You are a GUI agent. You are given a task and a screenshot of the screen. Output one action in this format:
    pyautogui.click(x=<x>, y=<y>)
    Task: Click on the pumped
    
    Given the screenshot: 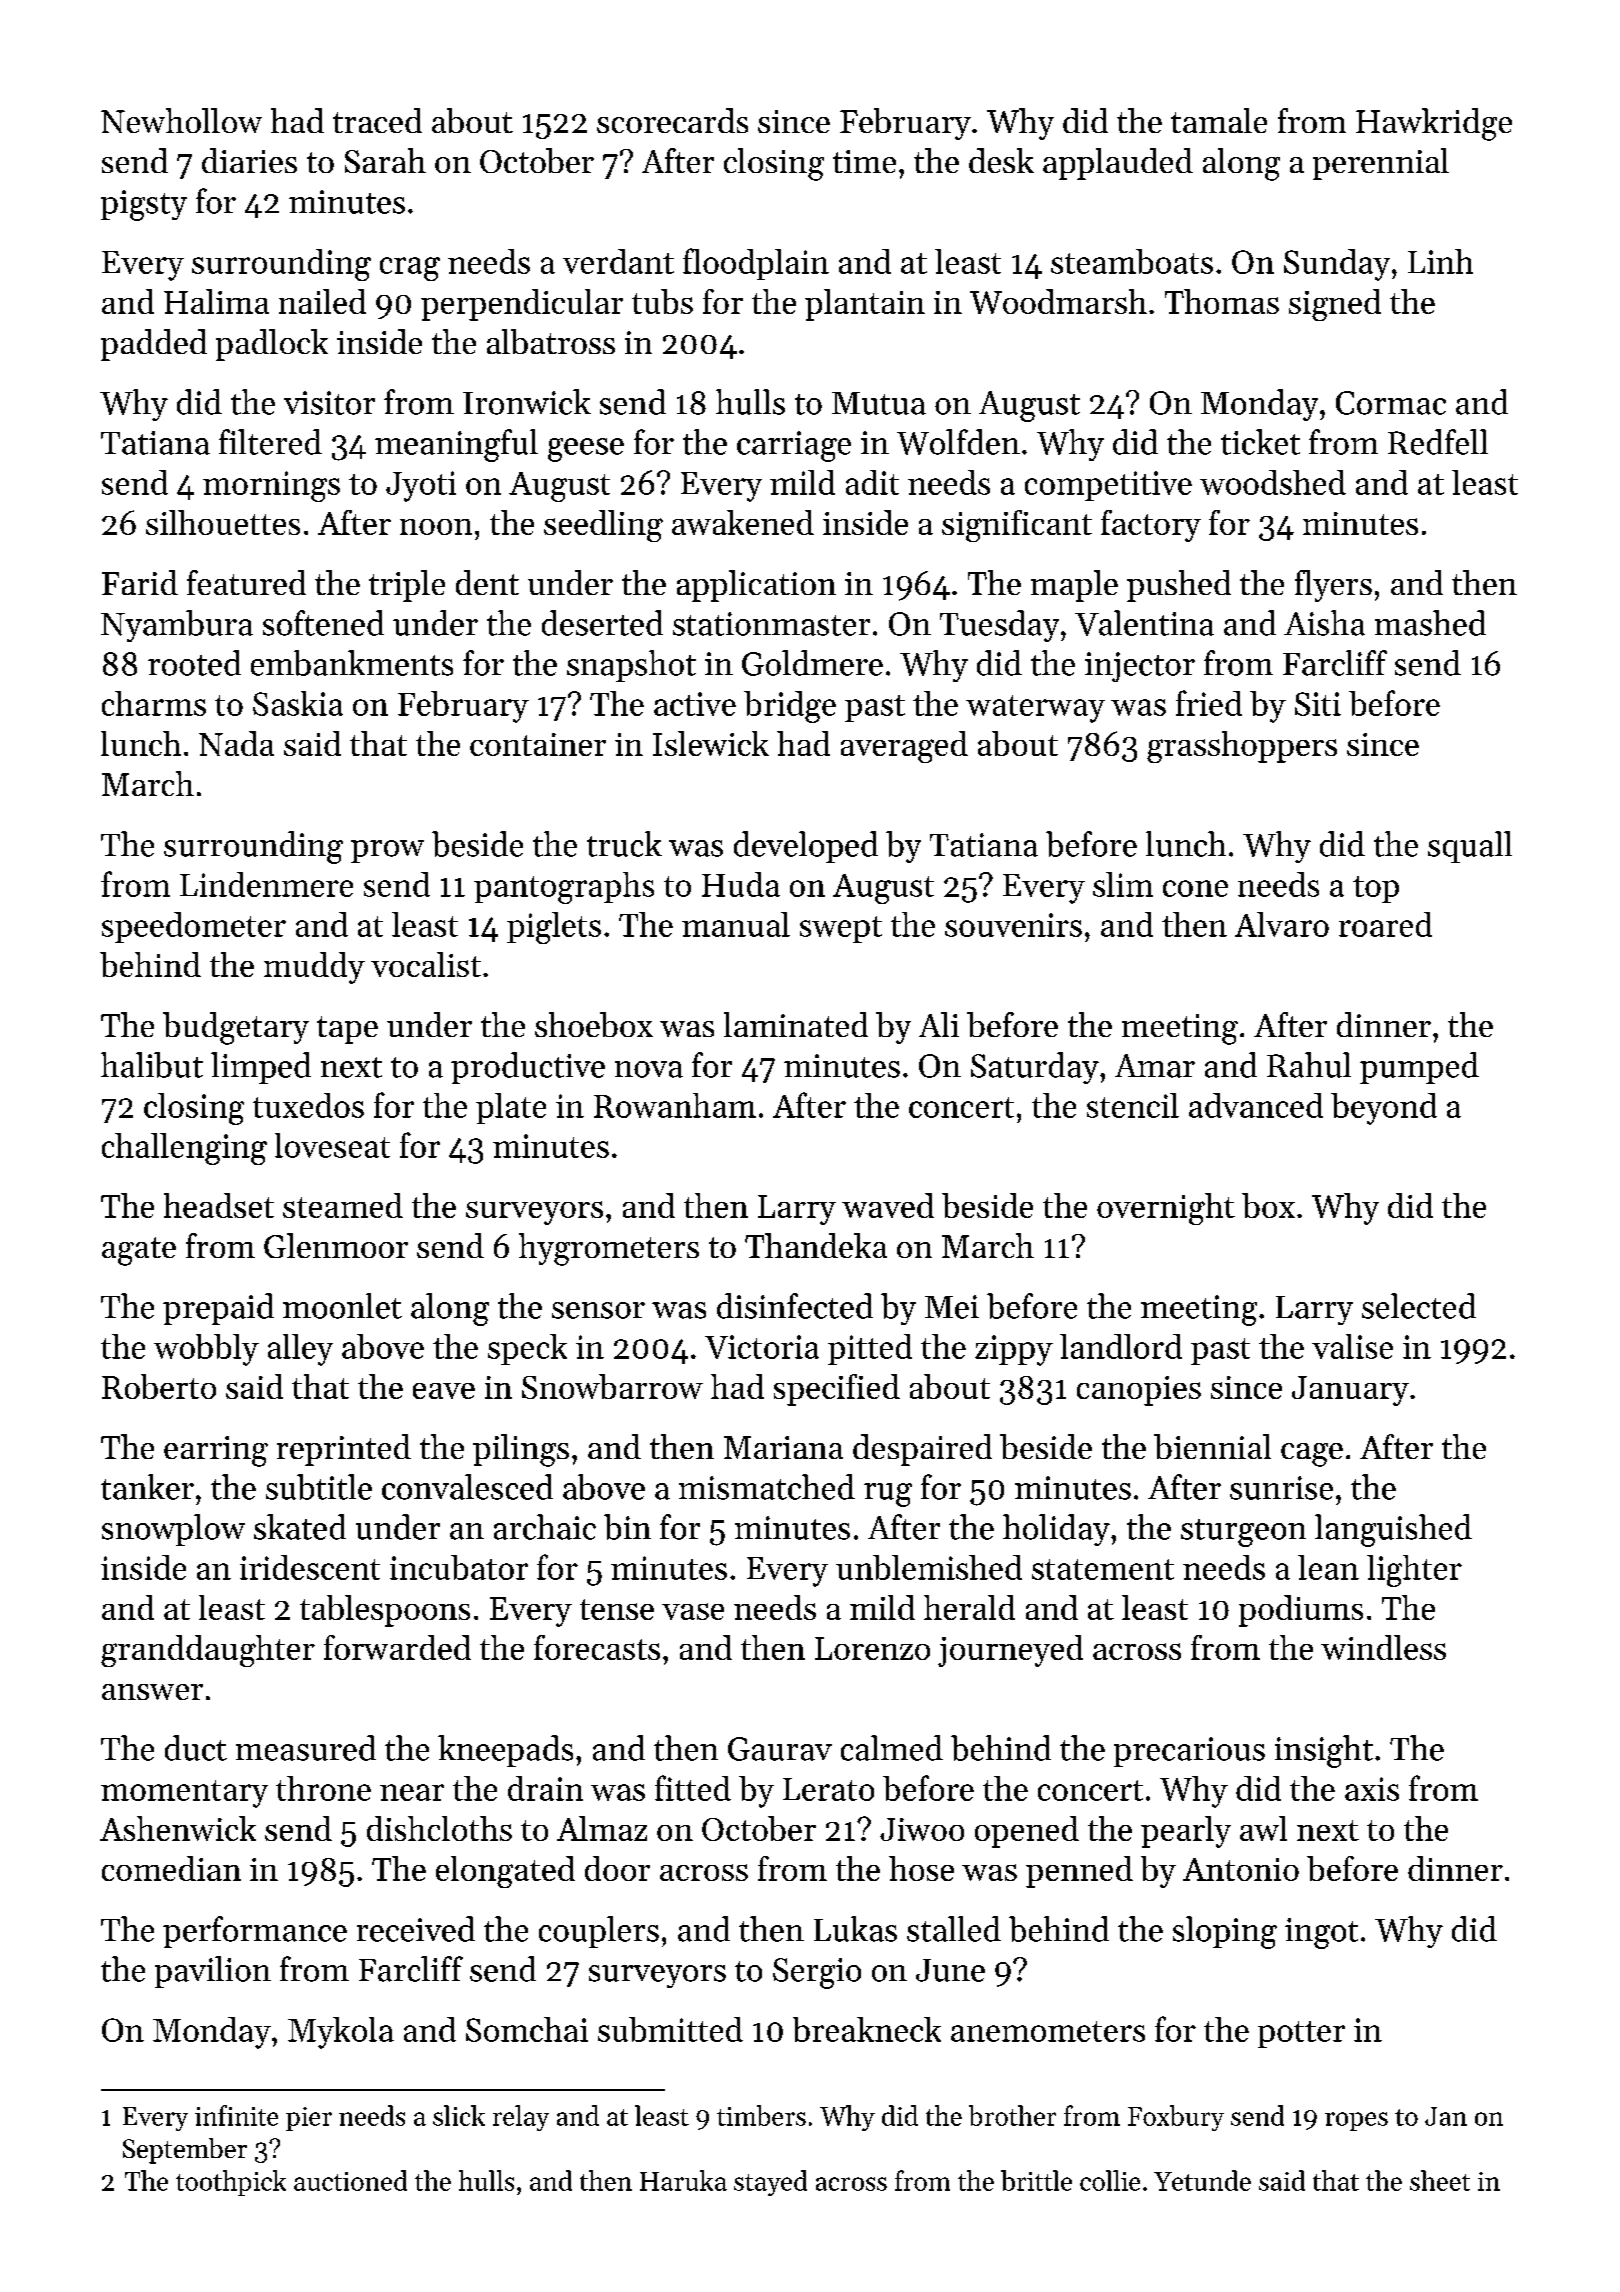 What is the action you would take?
    pyautogui.click(x=1419, y=1068)
